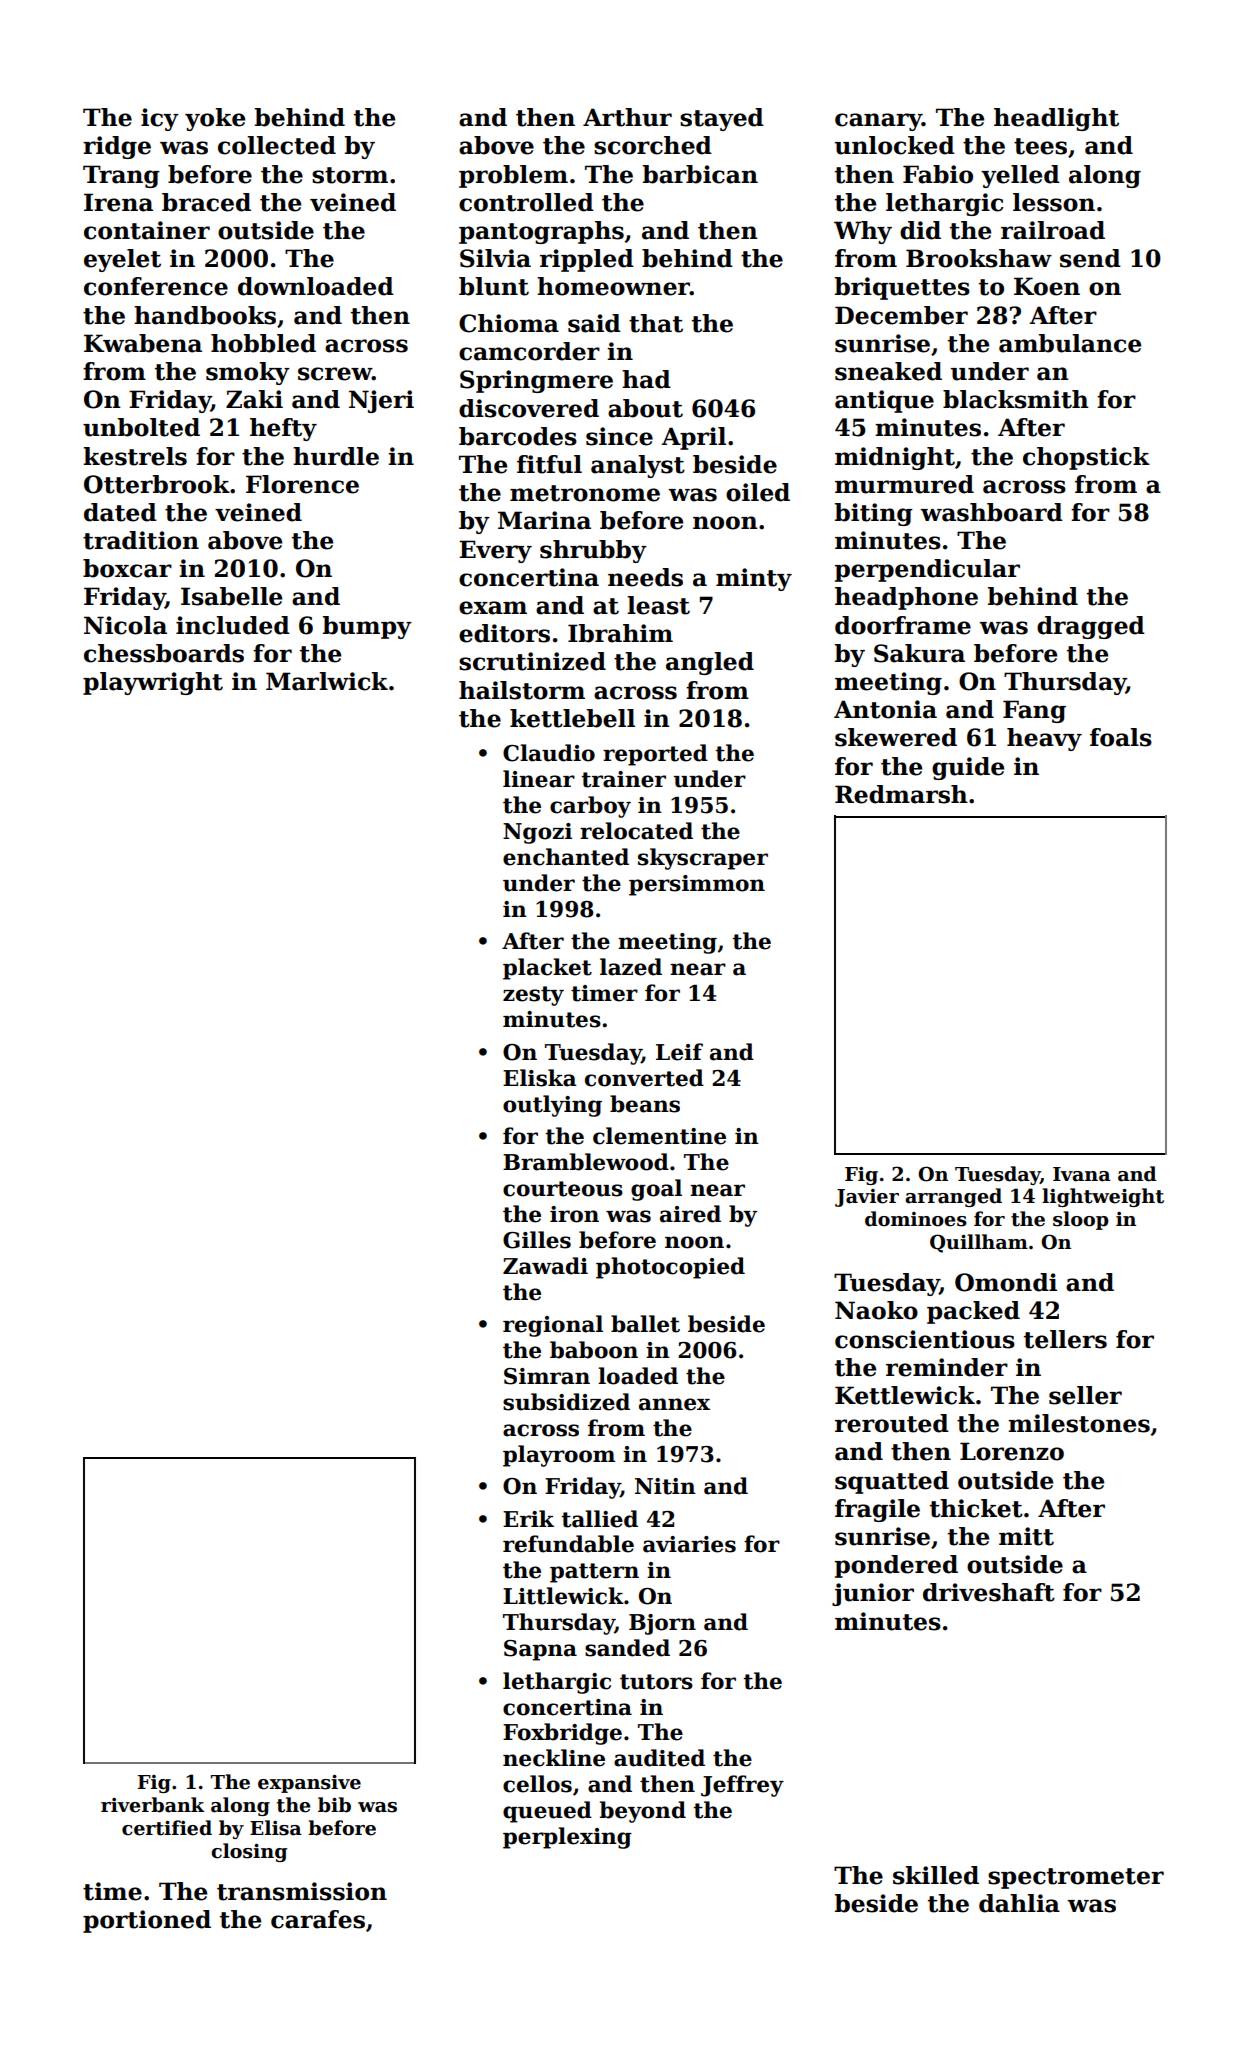 This screenshot has height=2059, width=1250. I want to click on midnight, so click(895, 458).
